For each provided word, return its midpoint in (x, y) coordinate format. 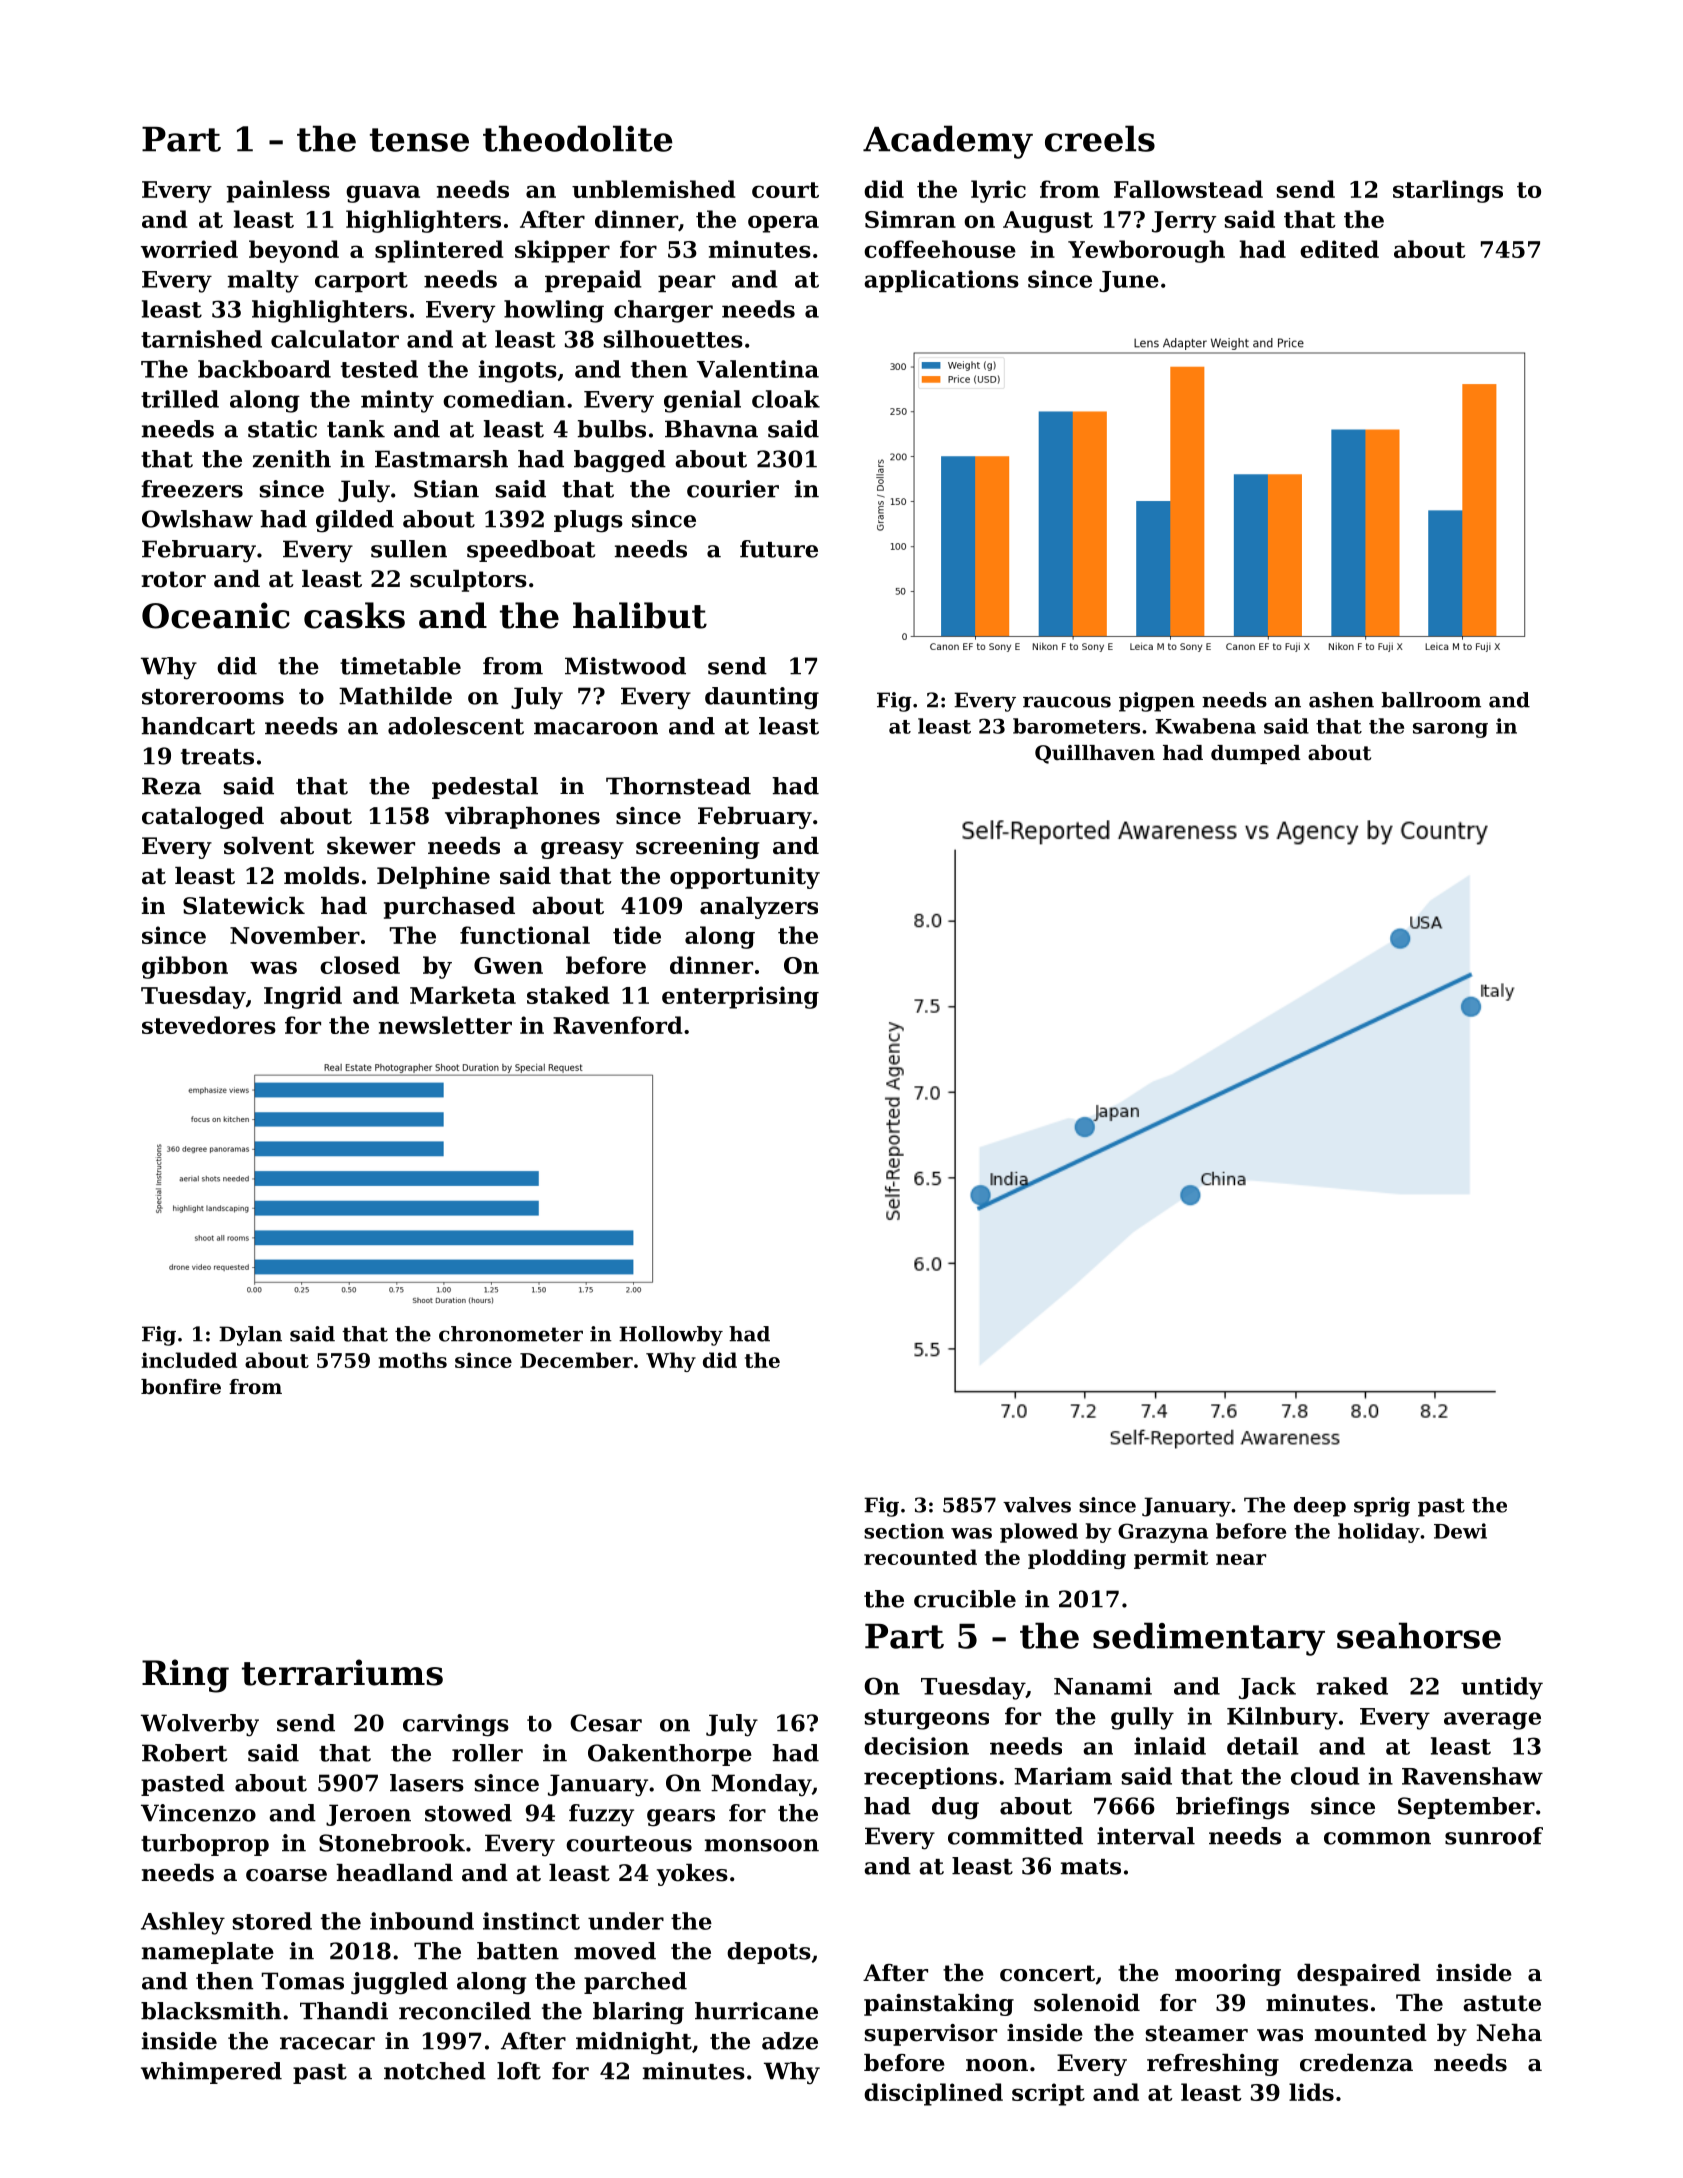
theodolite (578, 138)
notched (435, 2071)
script (1048, 2094)
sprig (1382, 1507)
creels (1100, 138)
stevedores (209, 1025)
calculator (335, 339)
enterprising (740, 997)
